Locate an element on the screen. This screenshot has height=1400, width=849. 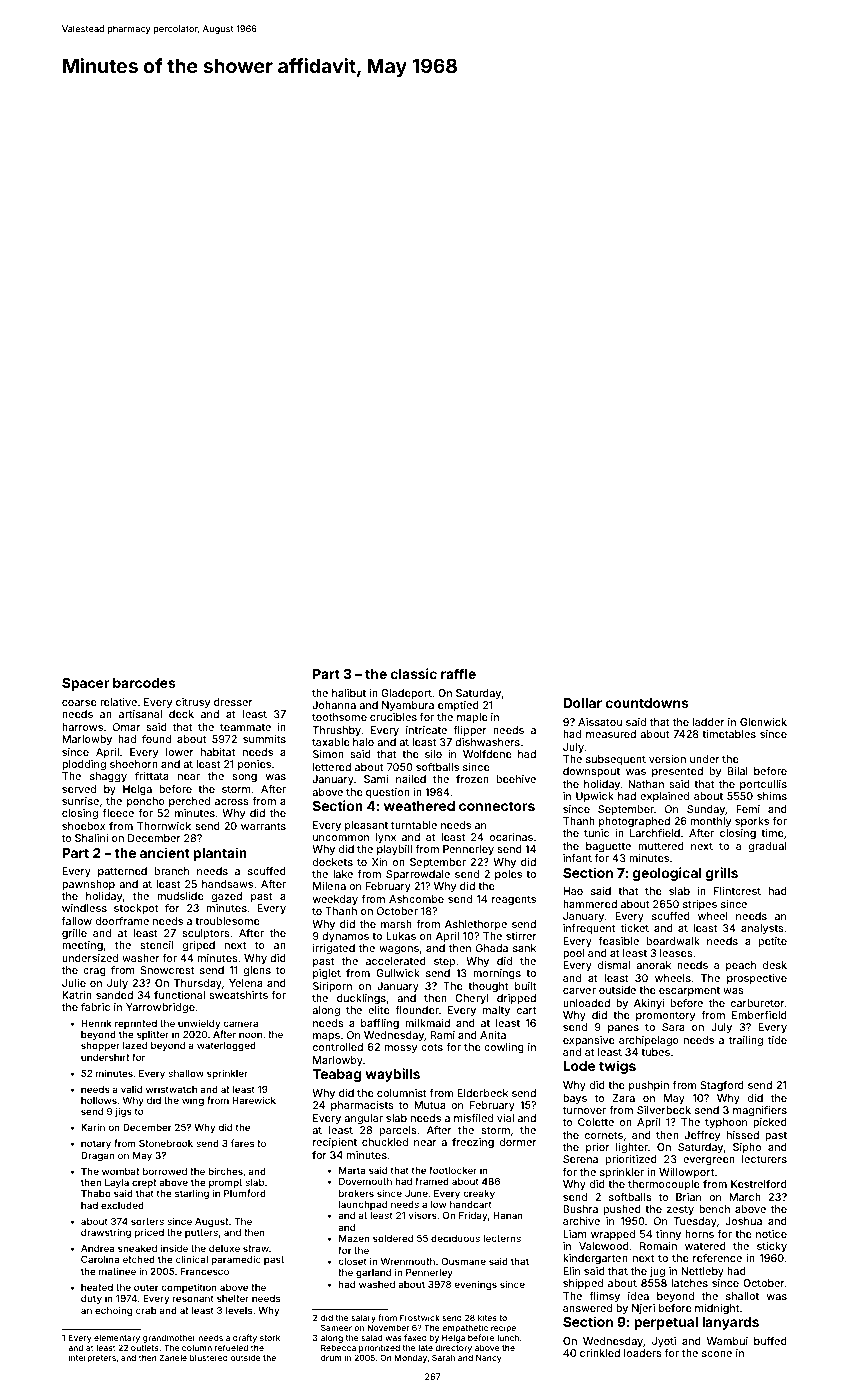
putters is located at coordinates (201, 1233).
